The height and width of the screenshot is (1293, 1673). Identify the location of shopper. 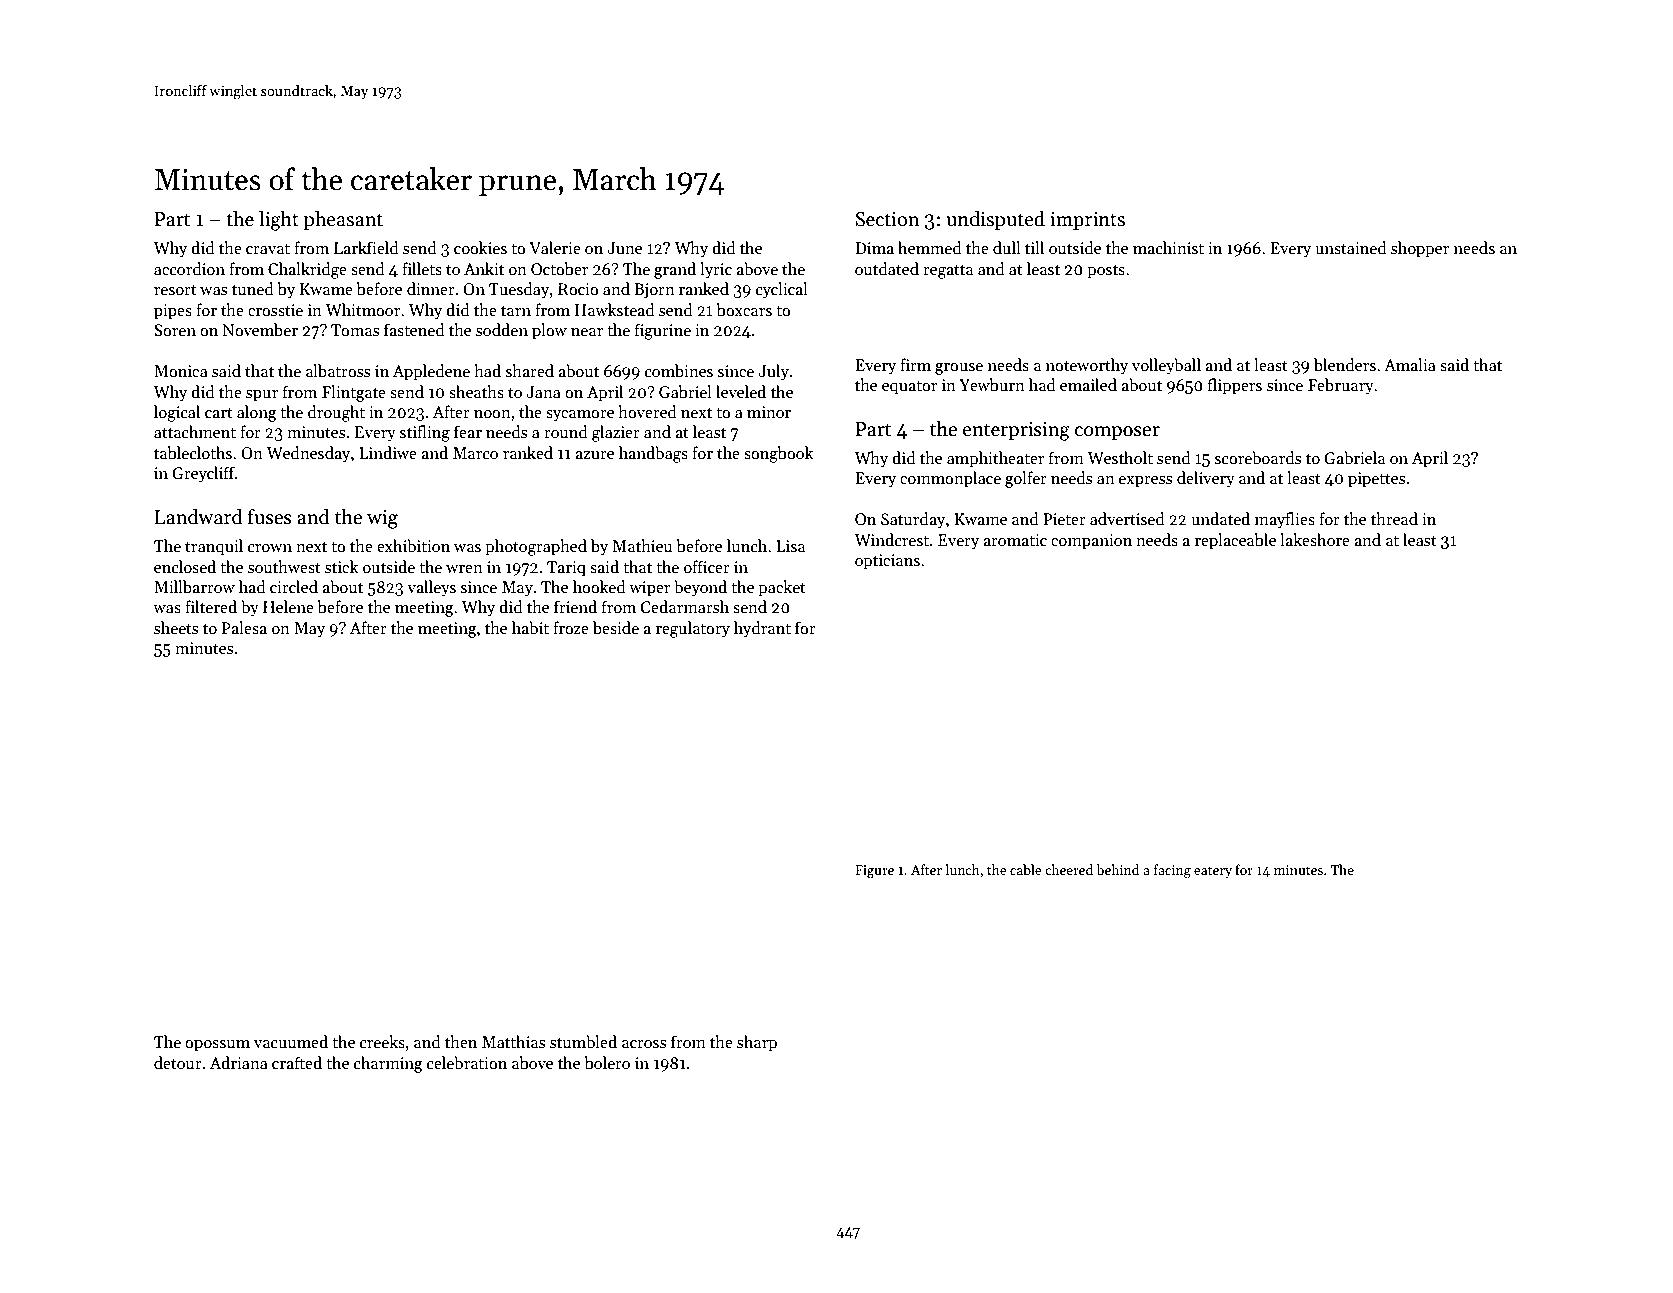
(1420, 249).
